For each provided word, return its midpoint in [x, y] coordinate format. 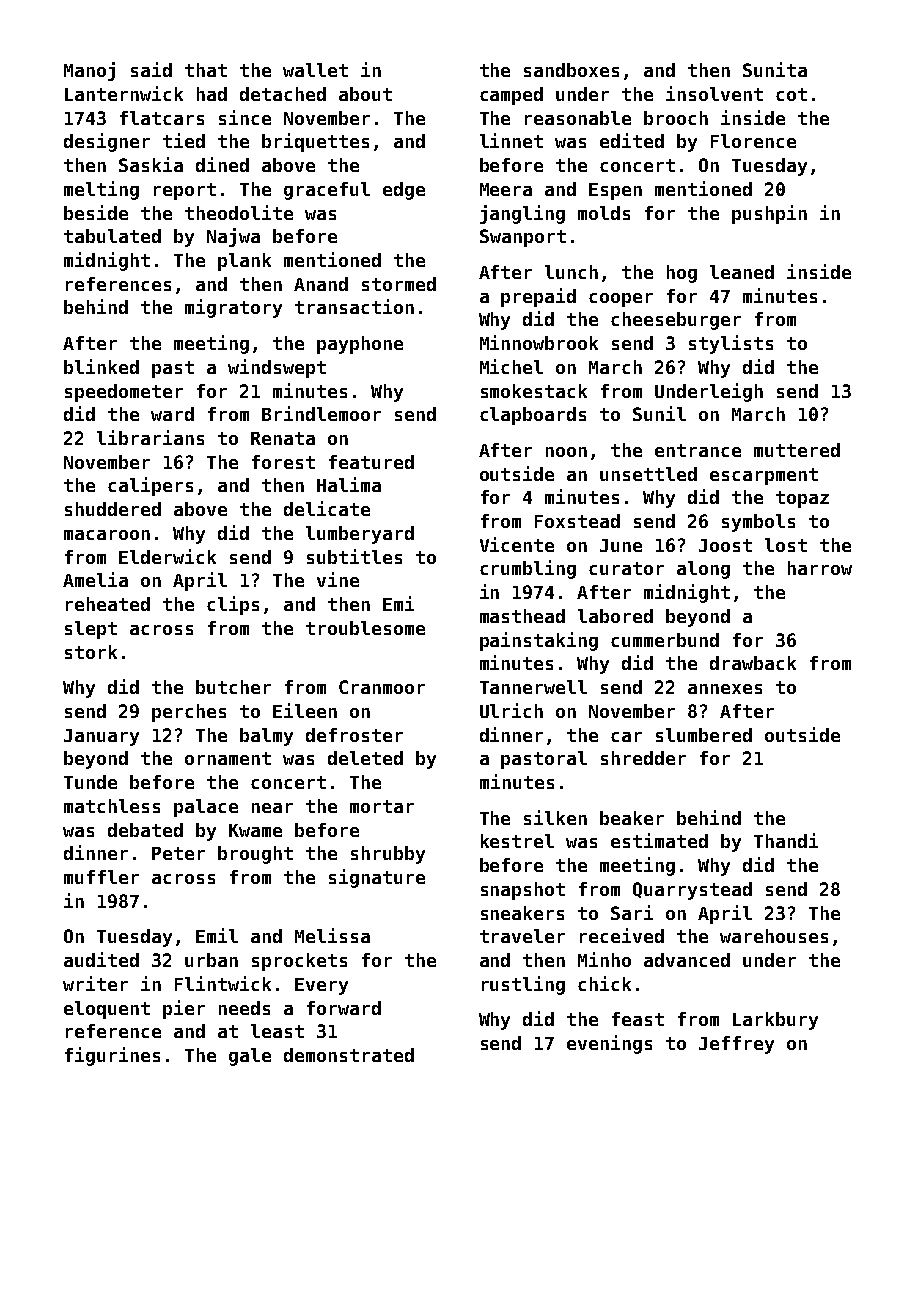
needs [244, 1008]
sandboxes [571, 70]
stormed [399, 284]
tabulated [112, 236]
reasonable [578, 118]
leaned [742, 272]
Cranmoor [382, 687]
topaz [802, 499]
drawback [753, 663]
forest [283, 462]
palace [206, 808]
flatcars [162, 118]
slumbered [704, 735]
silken [555, 817]
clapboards [533, 416]
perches [189, 713]
